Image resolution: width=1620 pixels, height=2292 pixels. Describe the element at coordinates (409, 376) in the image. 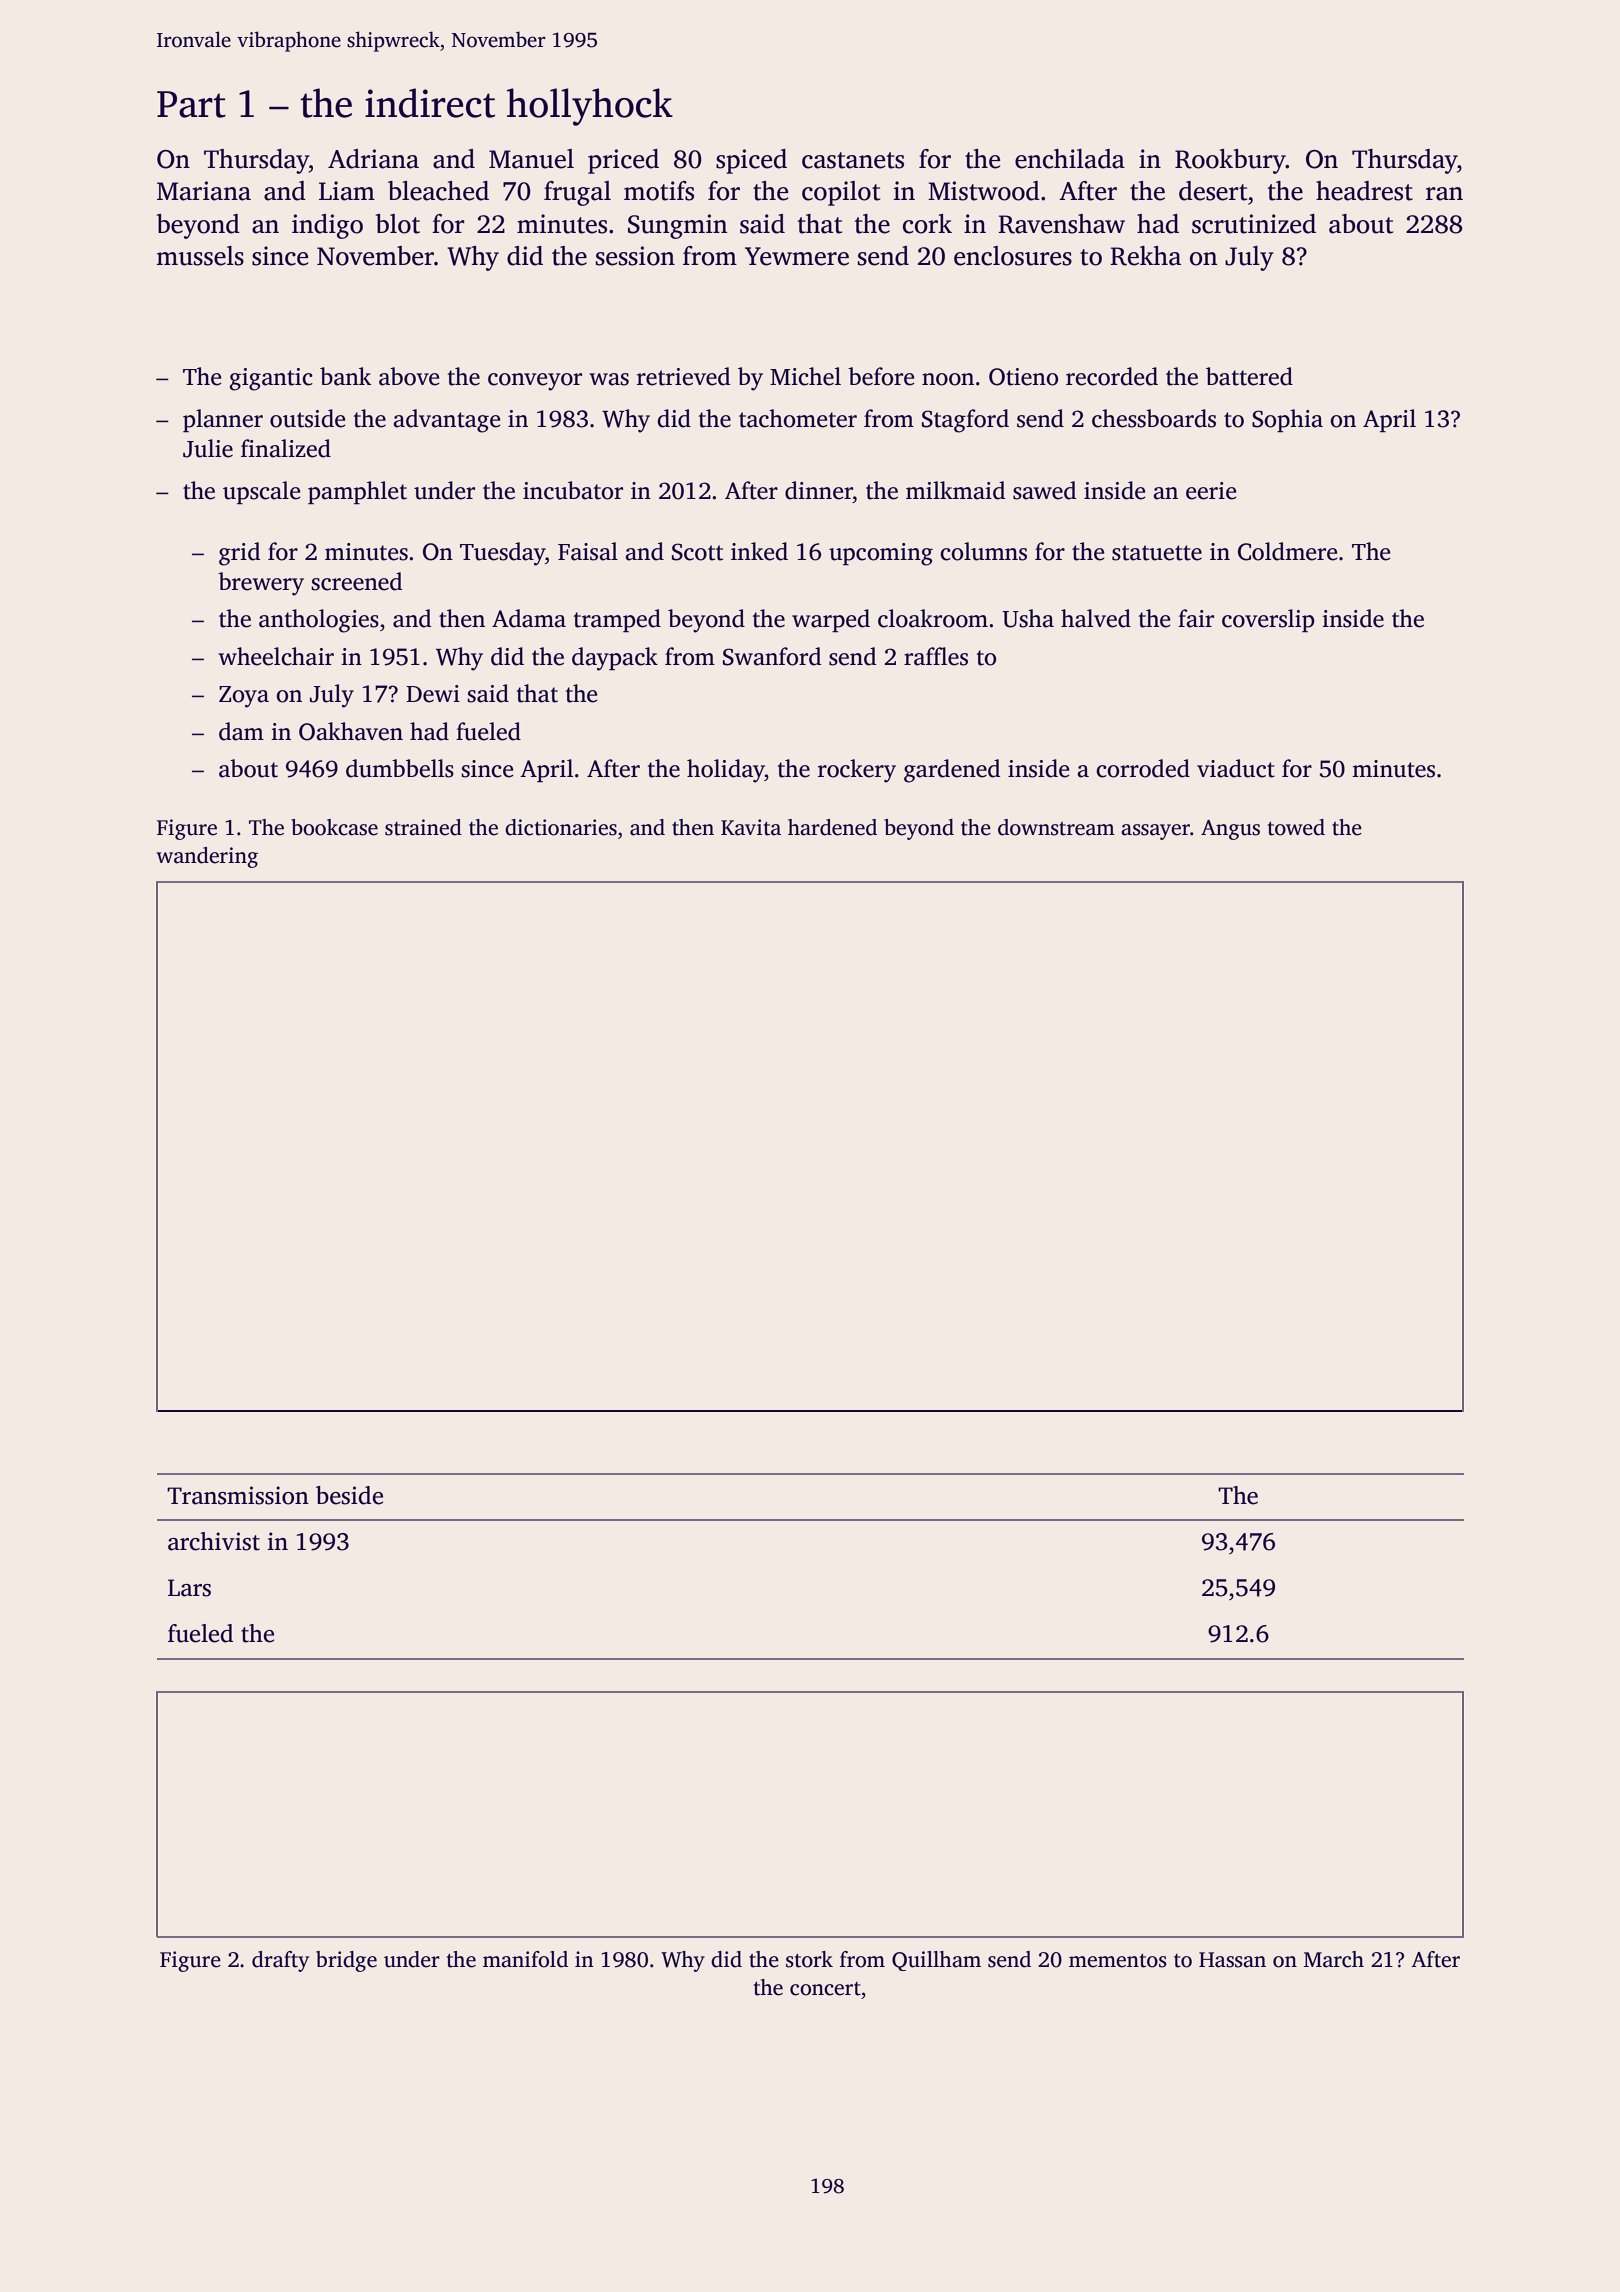

I see `above` at that location.
